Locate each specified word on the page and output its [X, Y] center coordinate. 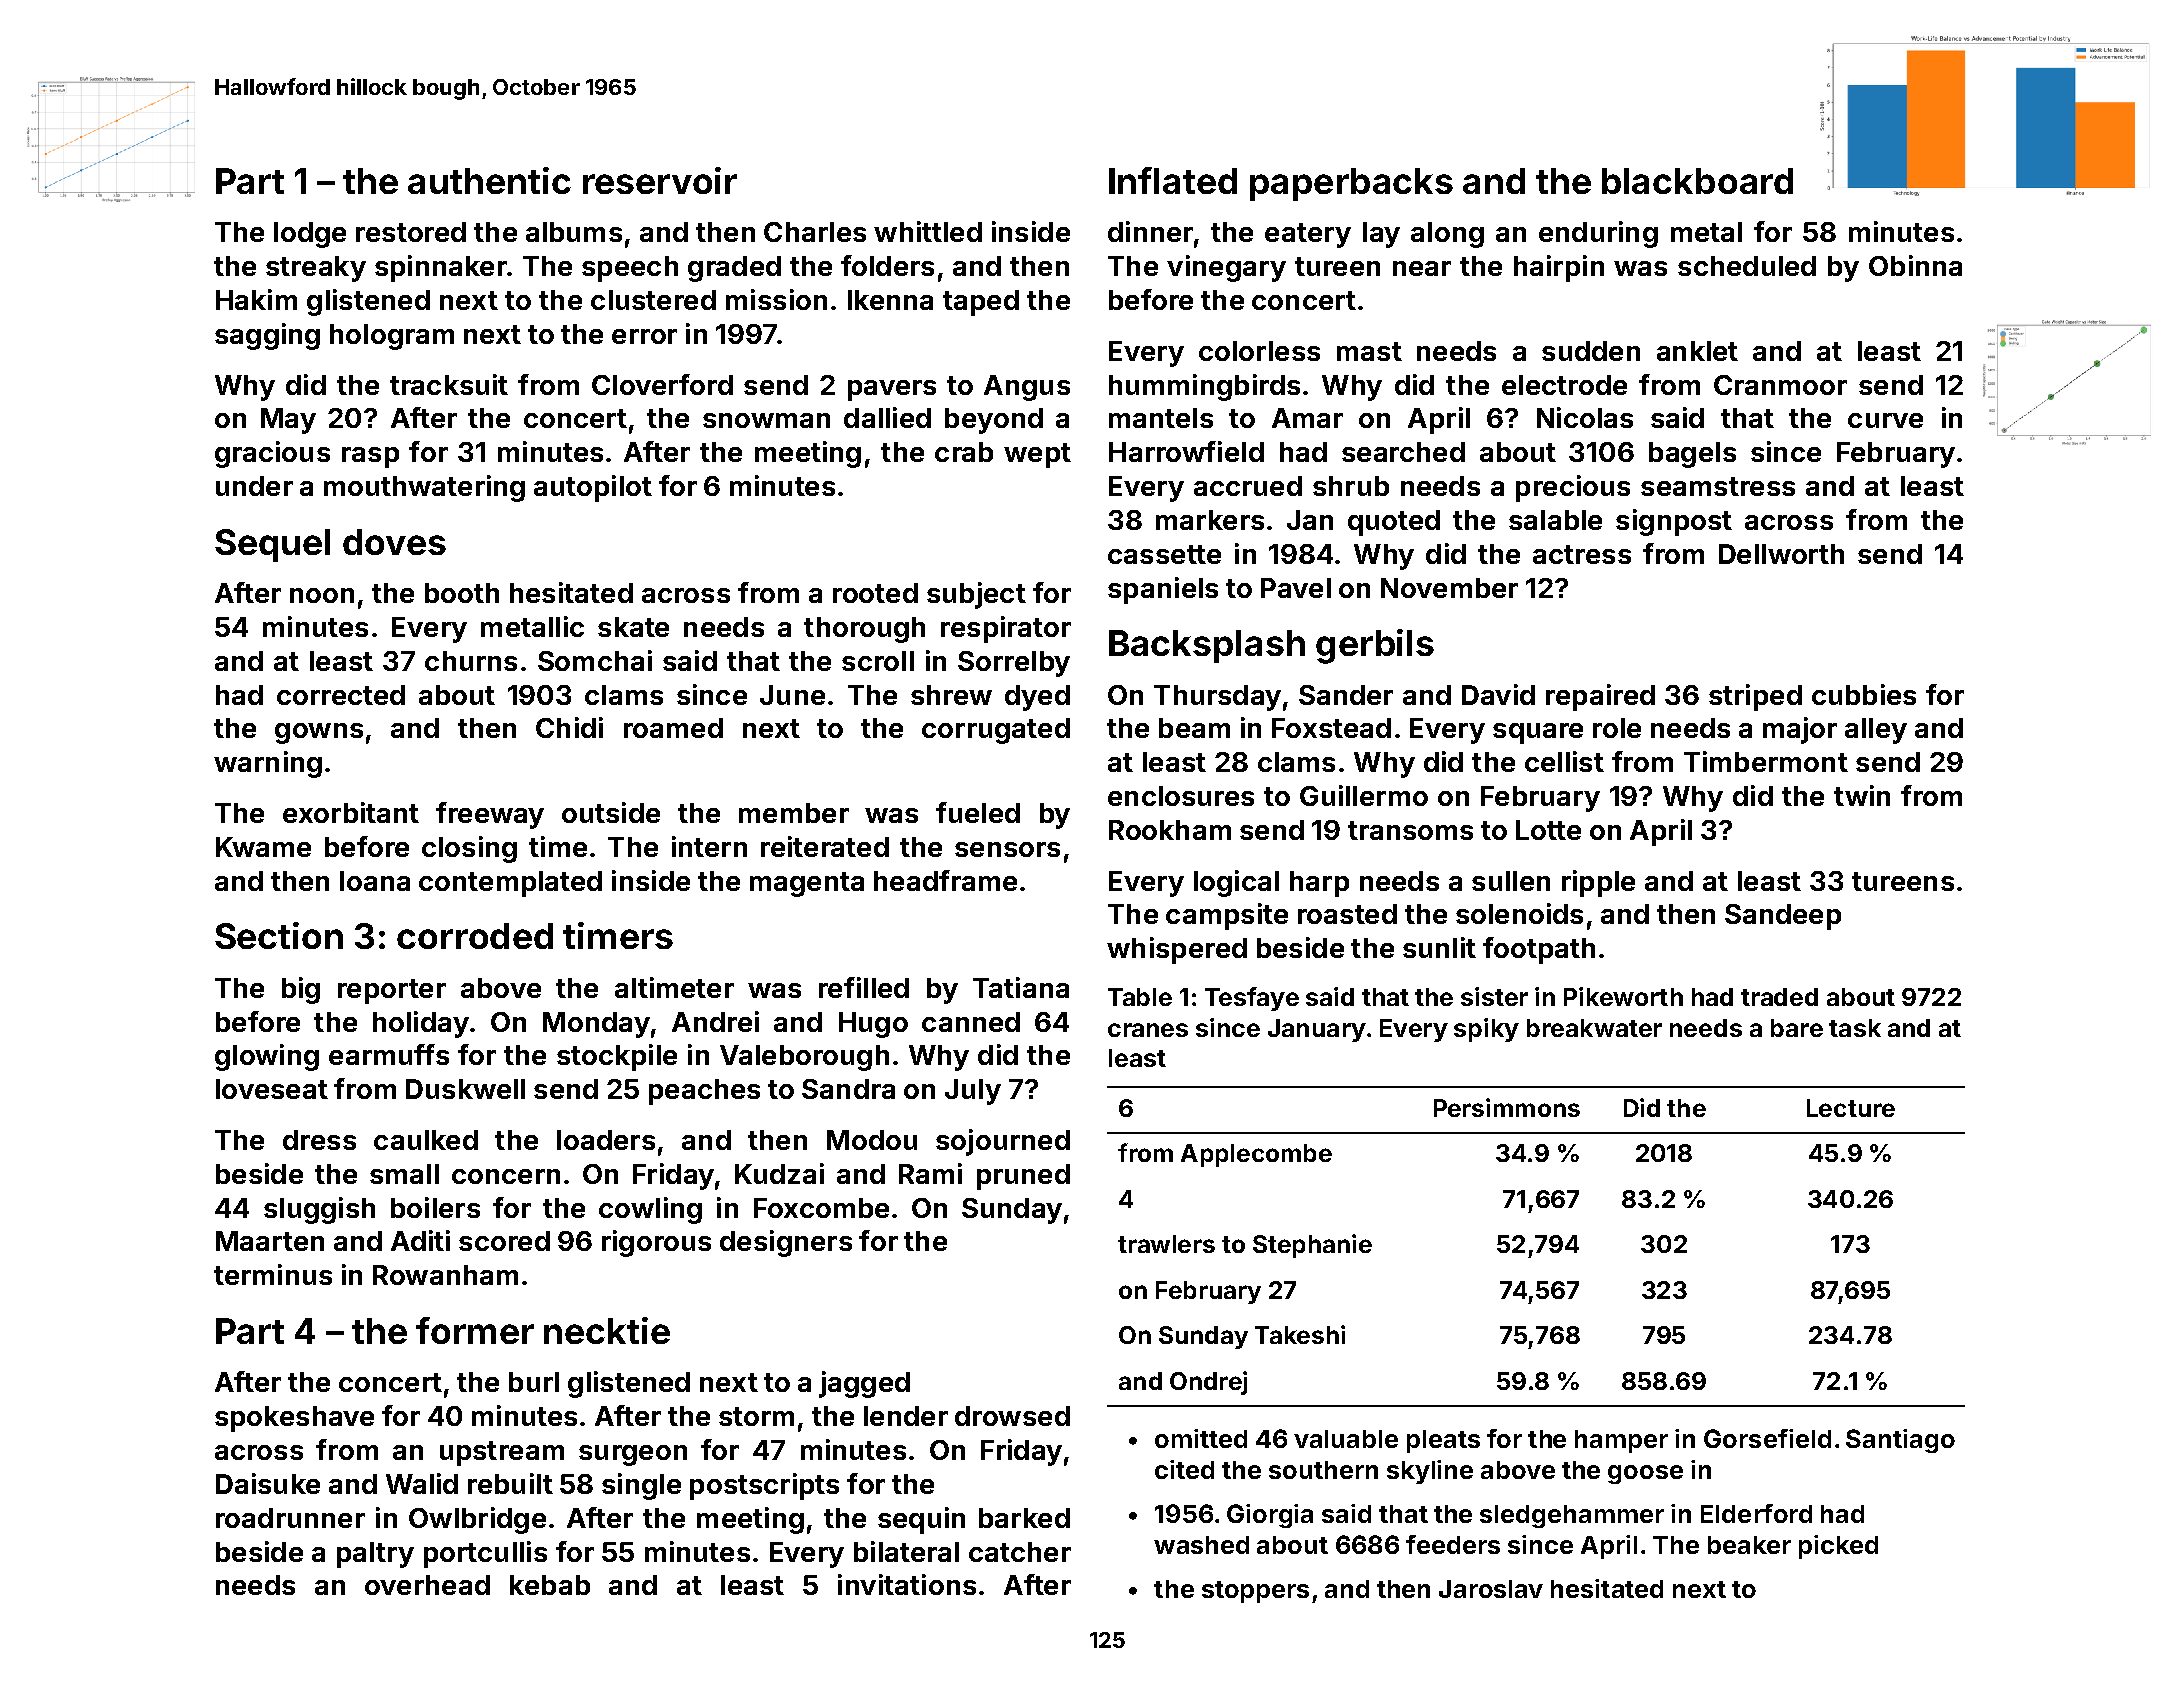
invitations [907, 1584]
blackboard [1697, 181]
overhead [427, 1585]
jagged [864, 1384]
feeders [1453, 1544]
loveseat [272, 1089]
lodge [310, 235]
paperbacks [1351, 184]
